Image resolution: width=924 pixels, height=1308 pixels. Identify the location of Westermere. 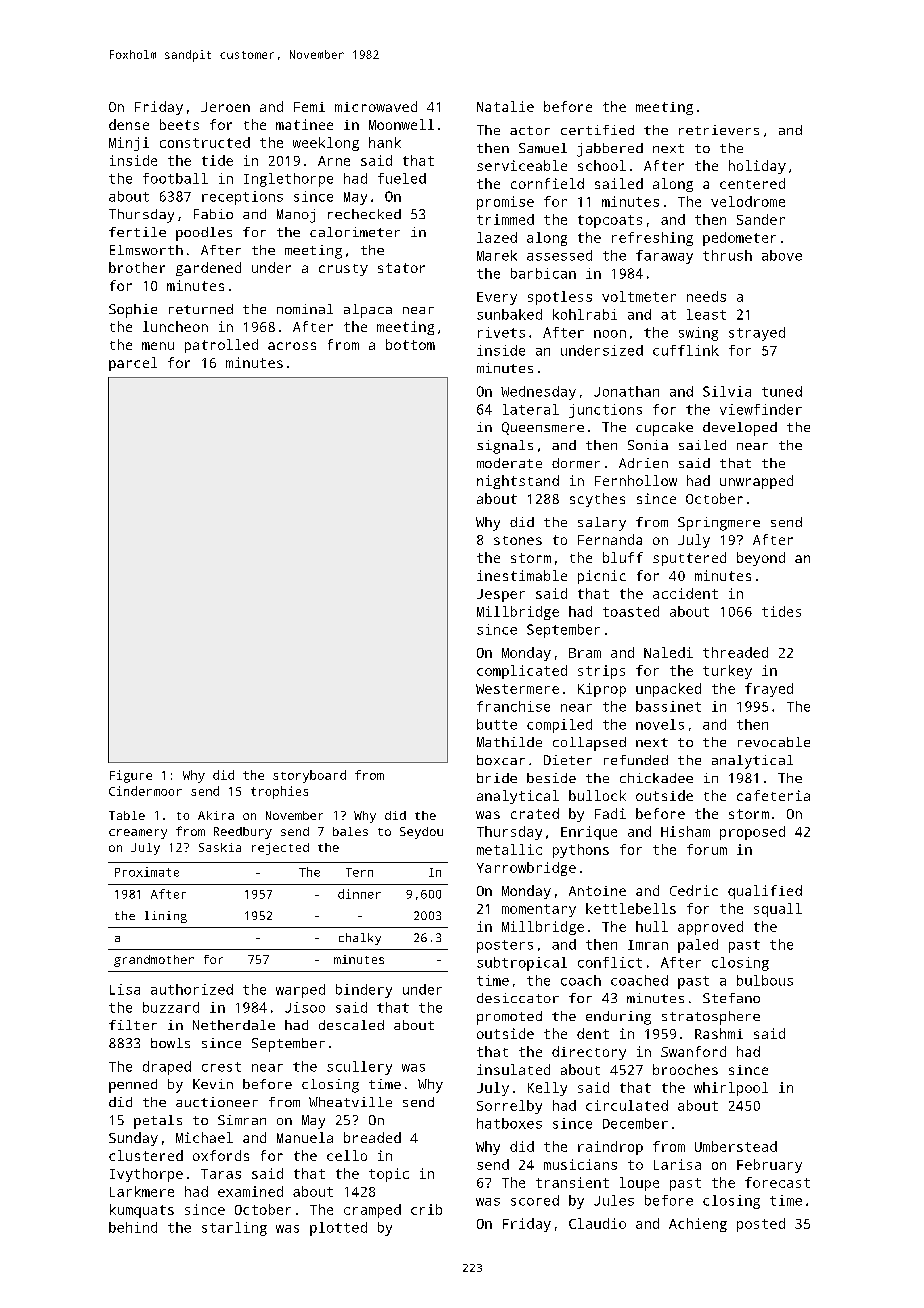
(517, 689).
